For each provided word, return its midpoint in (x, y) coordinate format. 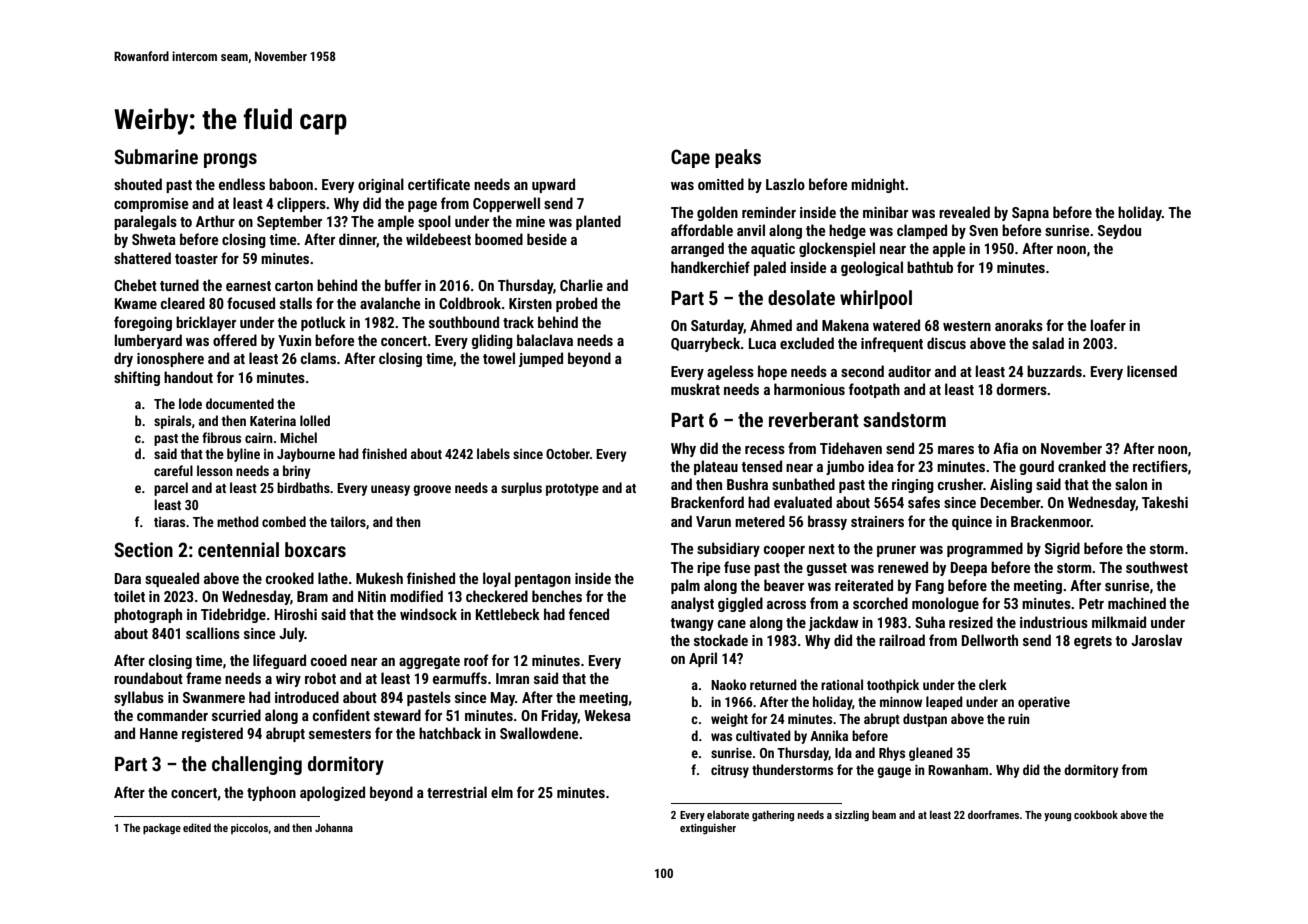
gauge (894, 772)
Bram (312, 596)
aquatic (773, 250)
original (381, 185)
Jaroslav (1156, 640)
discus (946, 343)
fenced (589, 614)
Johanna (334, 827)
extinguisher (708, 828)
